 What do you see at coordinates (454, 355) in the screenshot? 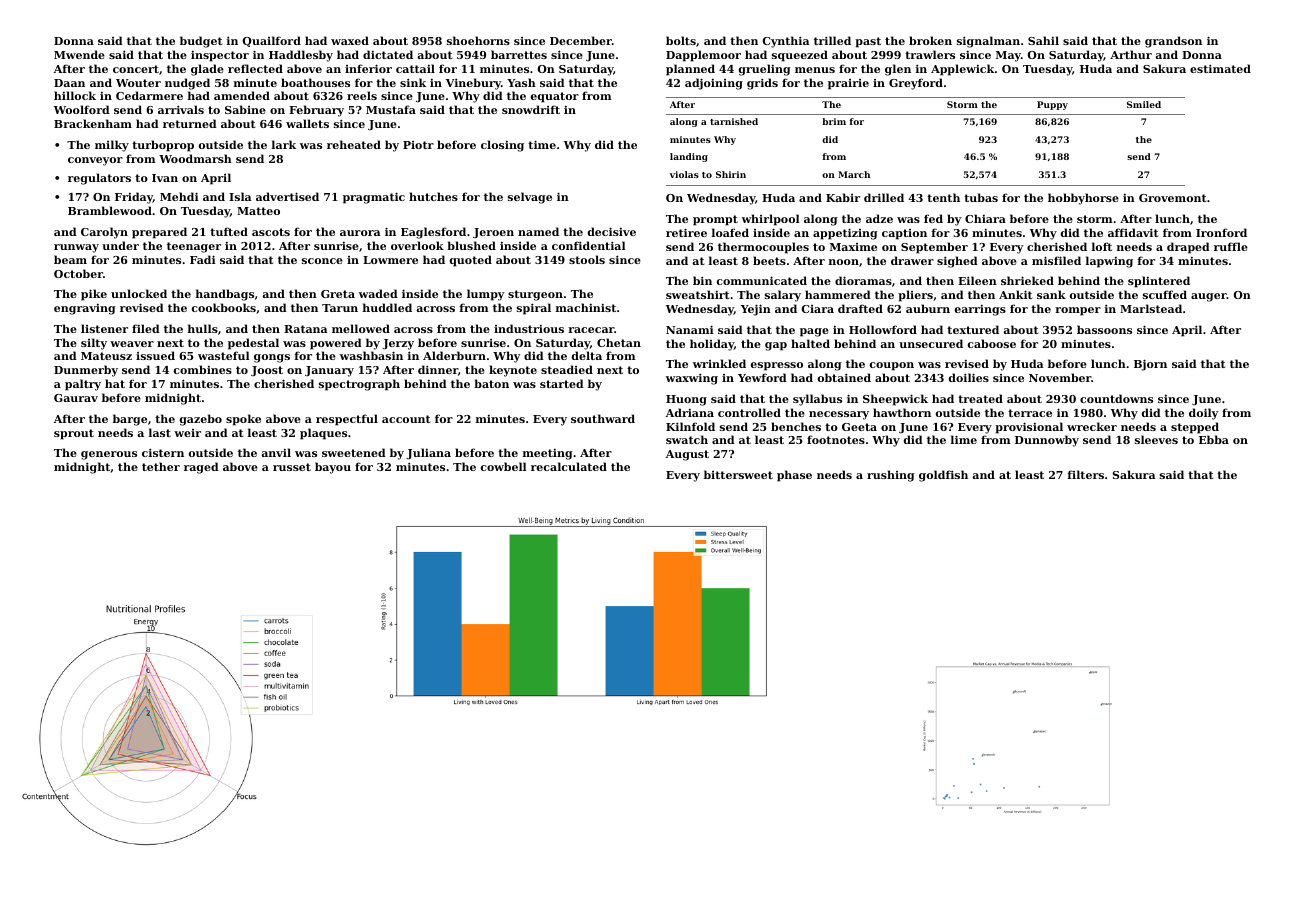
I see `Alderburn` at bounding box center [454, 355].
